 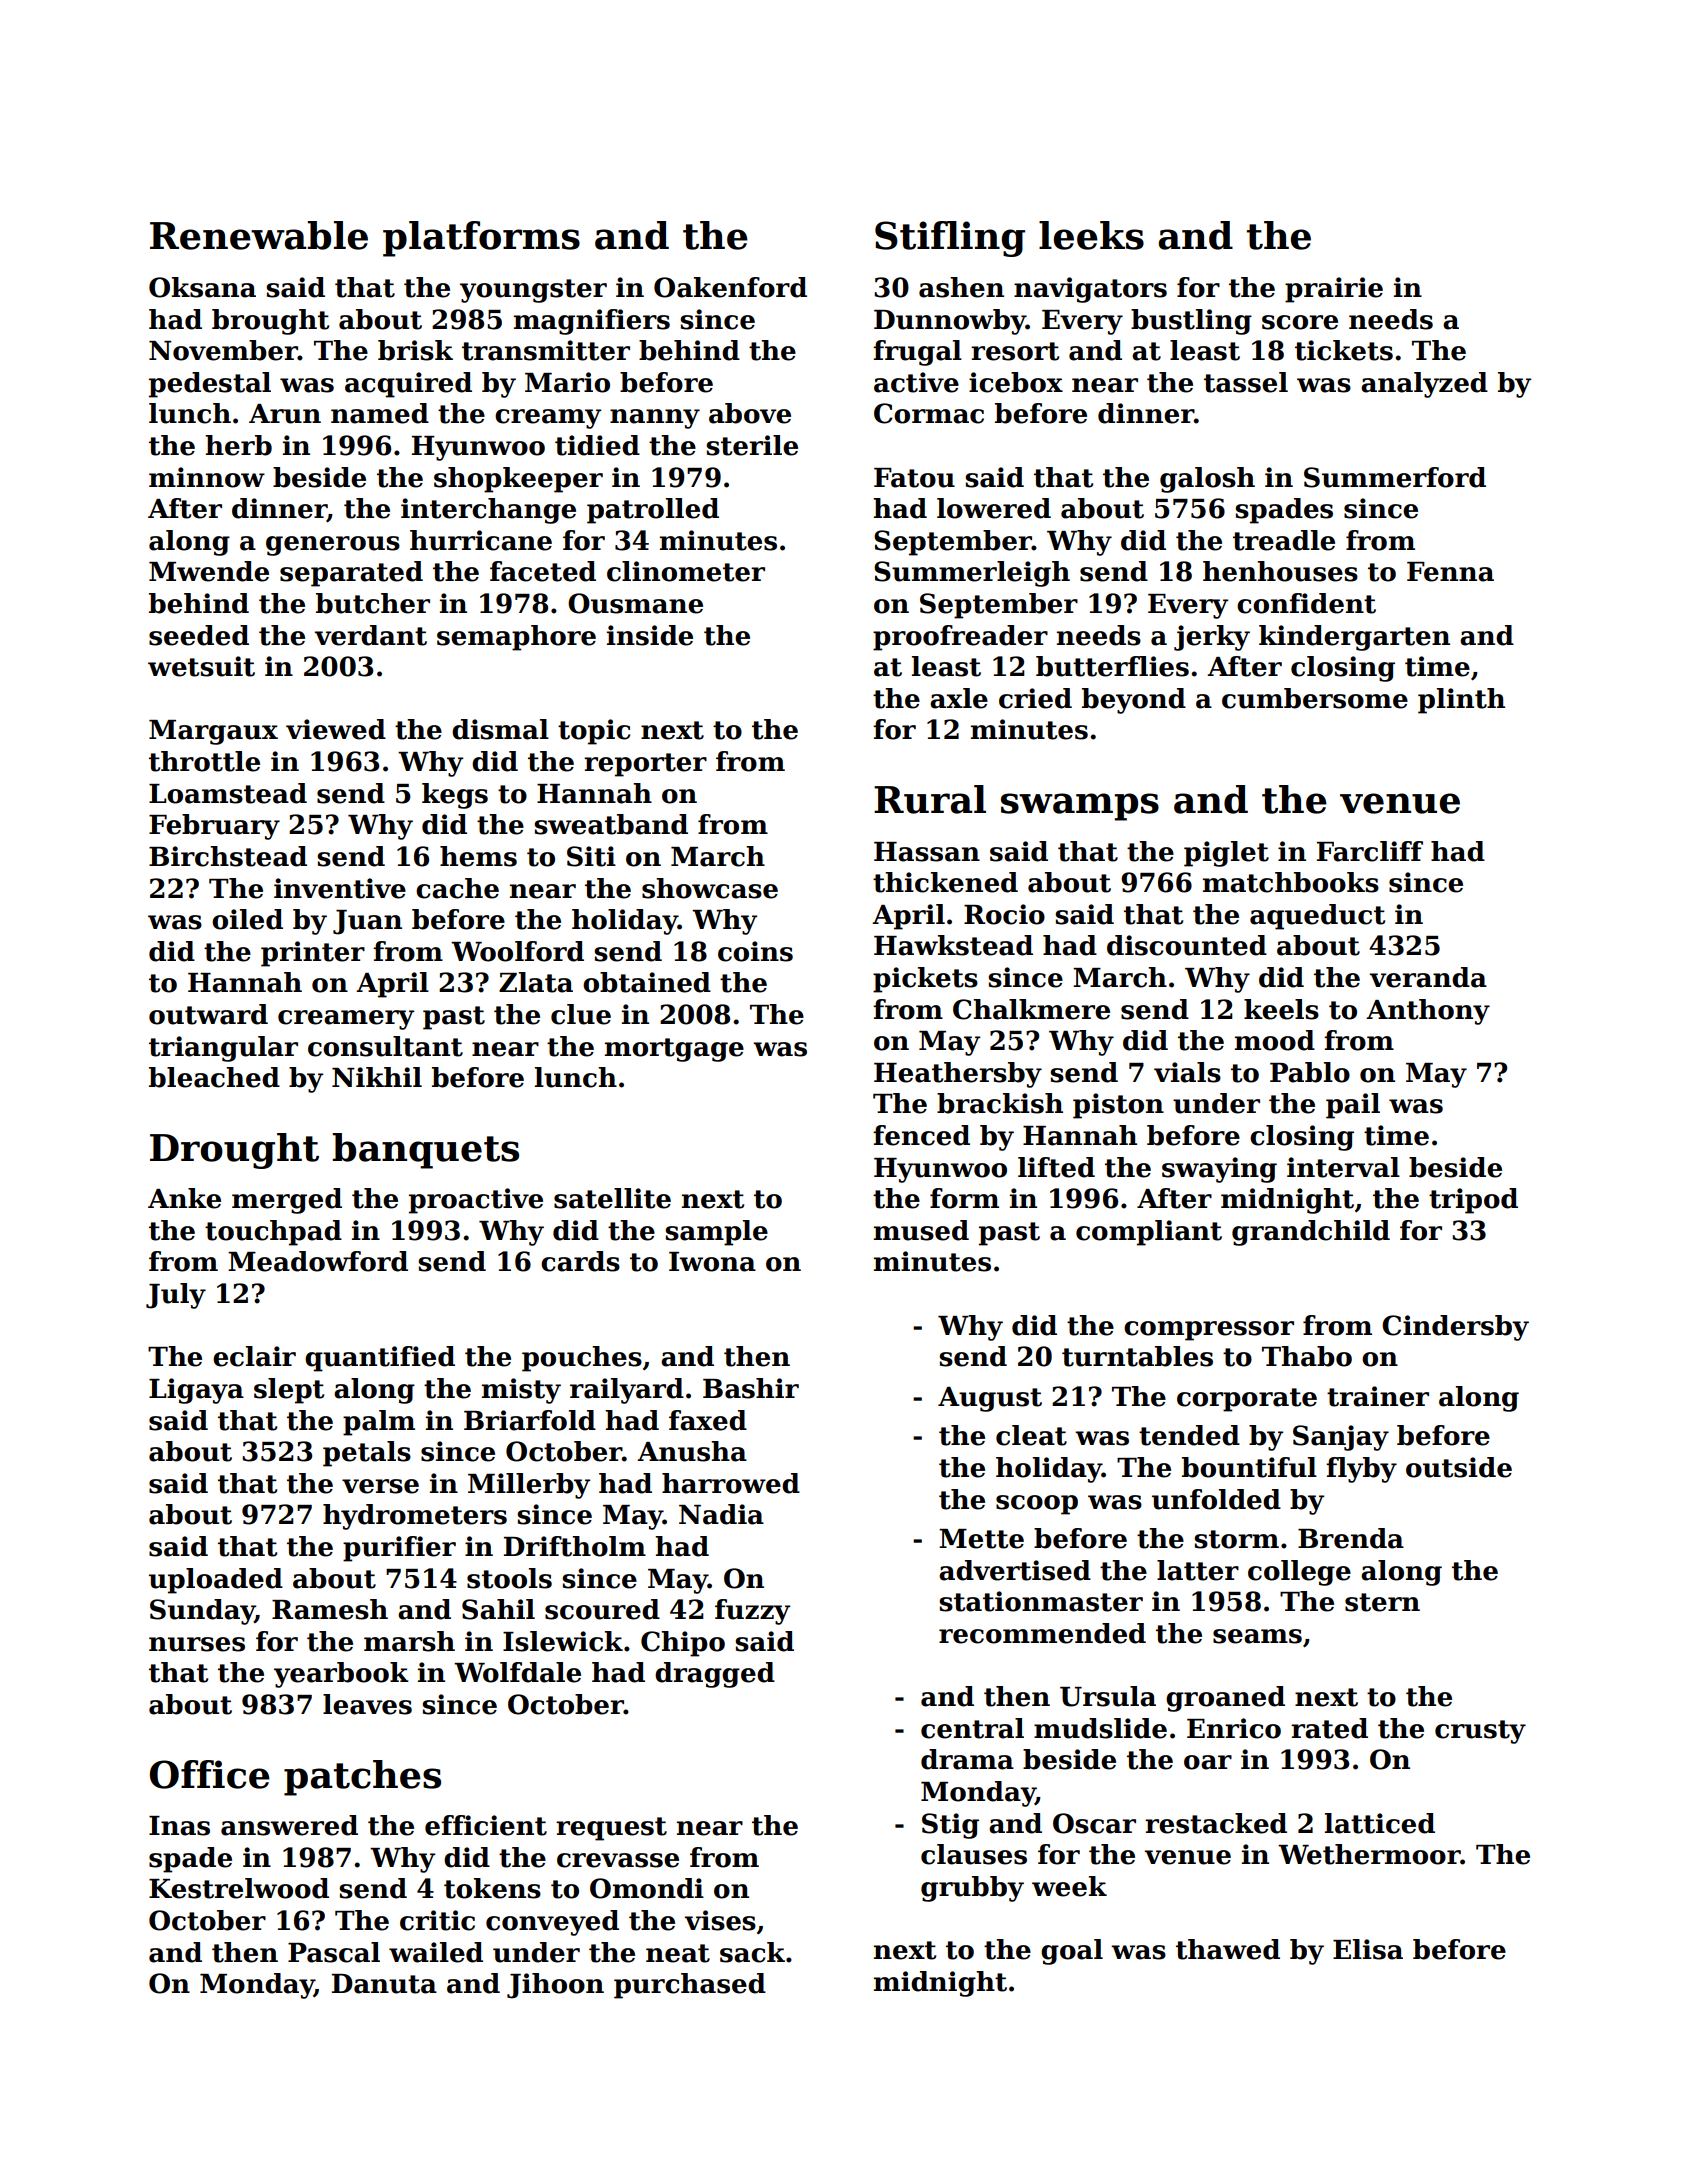 What do you see at coordinates (686, 571) in the document?
I see `clinometer` at bounding box center [686, 571].
